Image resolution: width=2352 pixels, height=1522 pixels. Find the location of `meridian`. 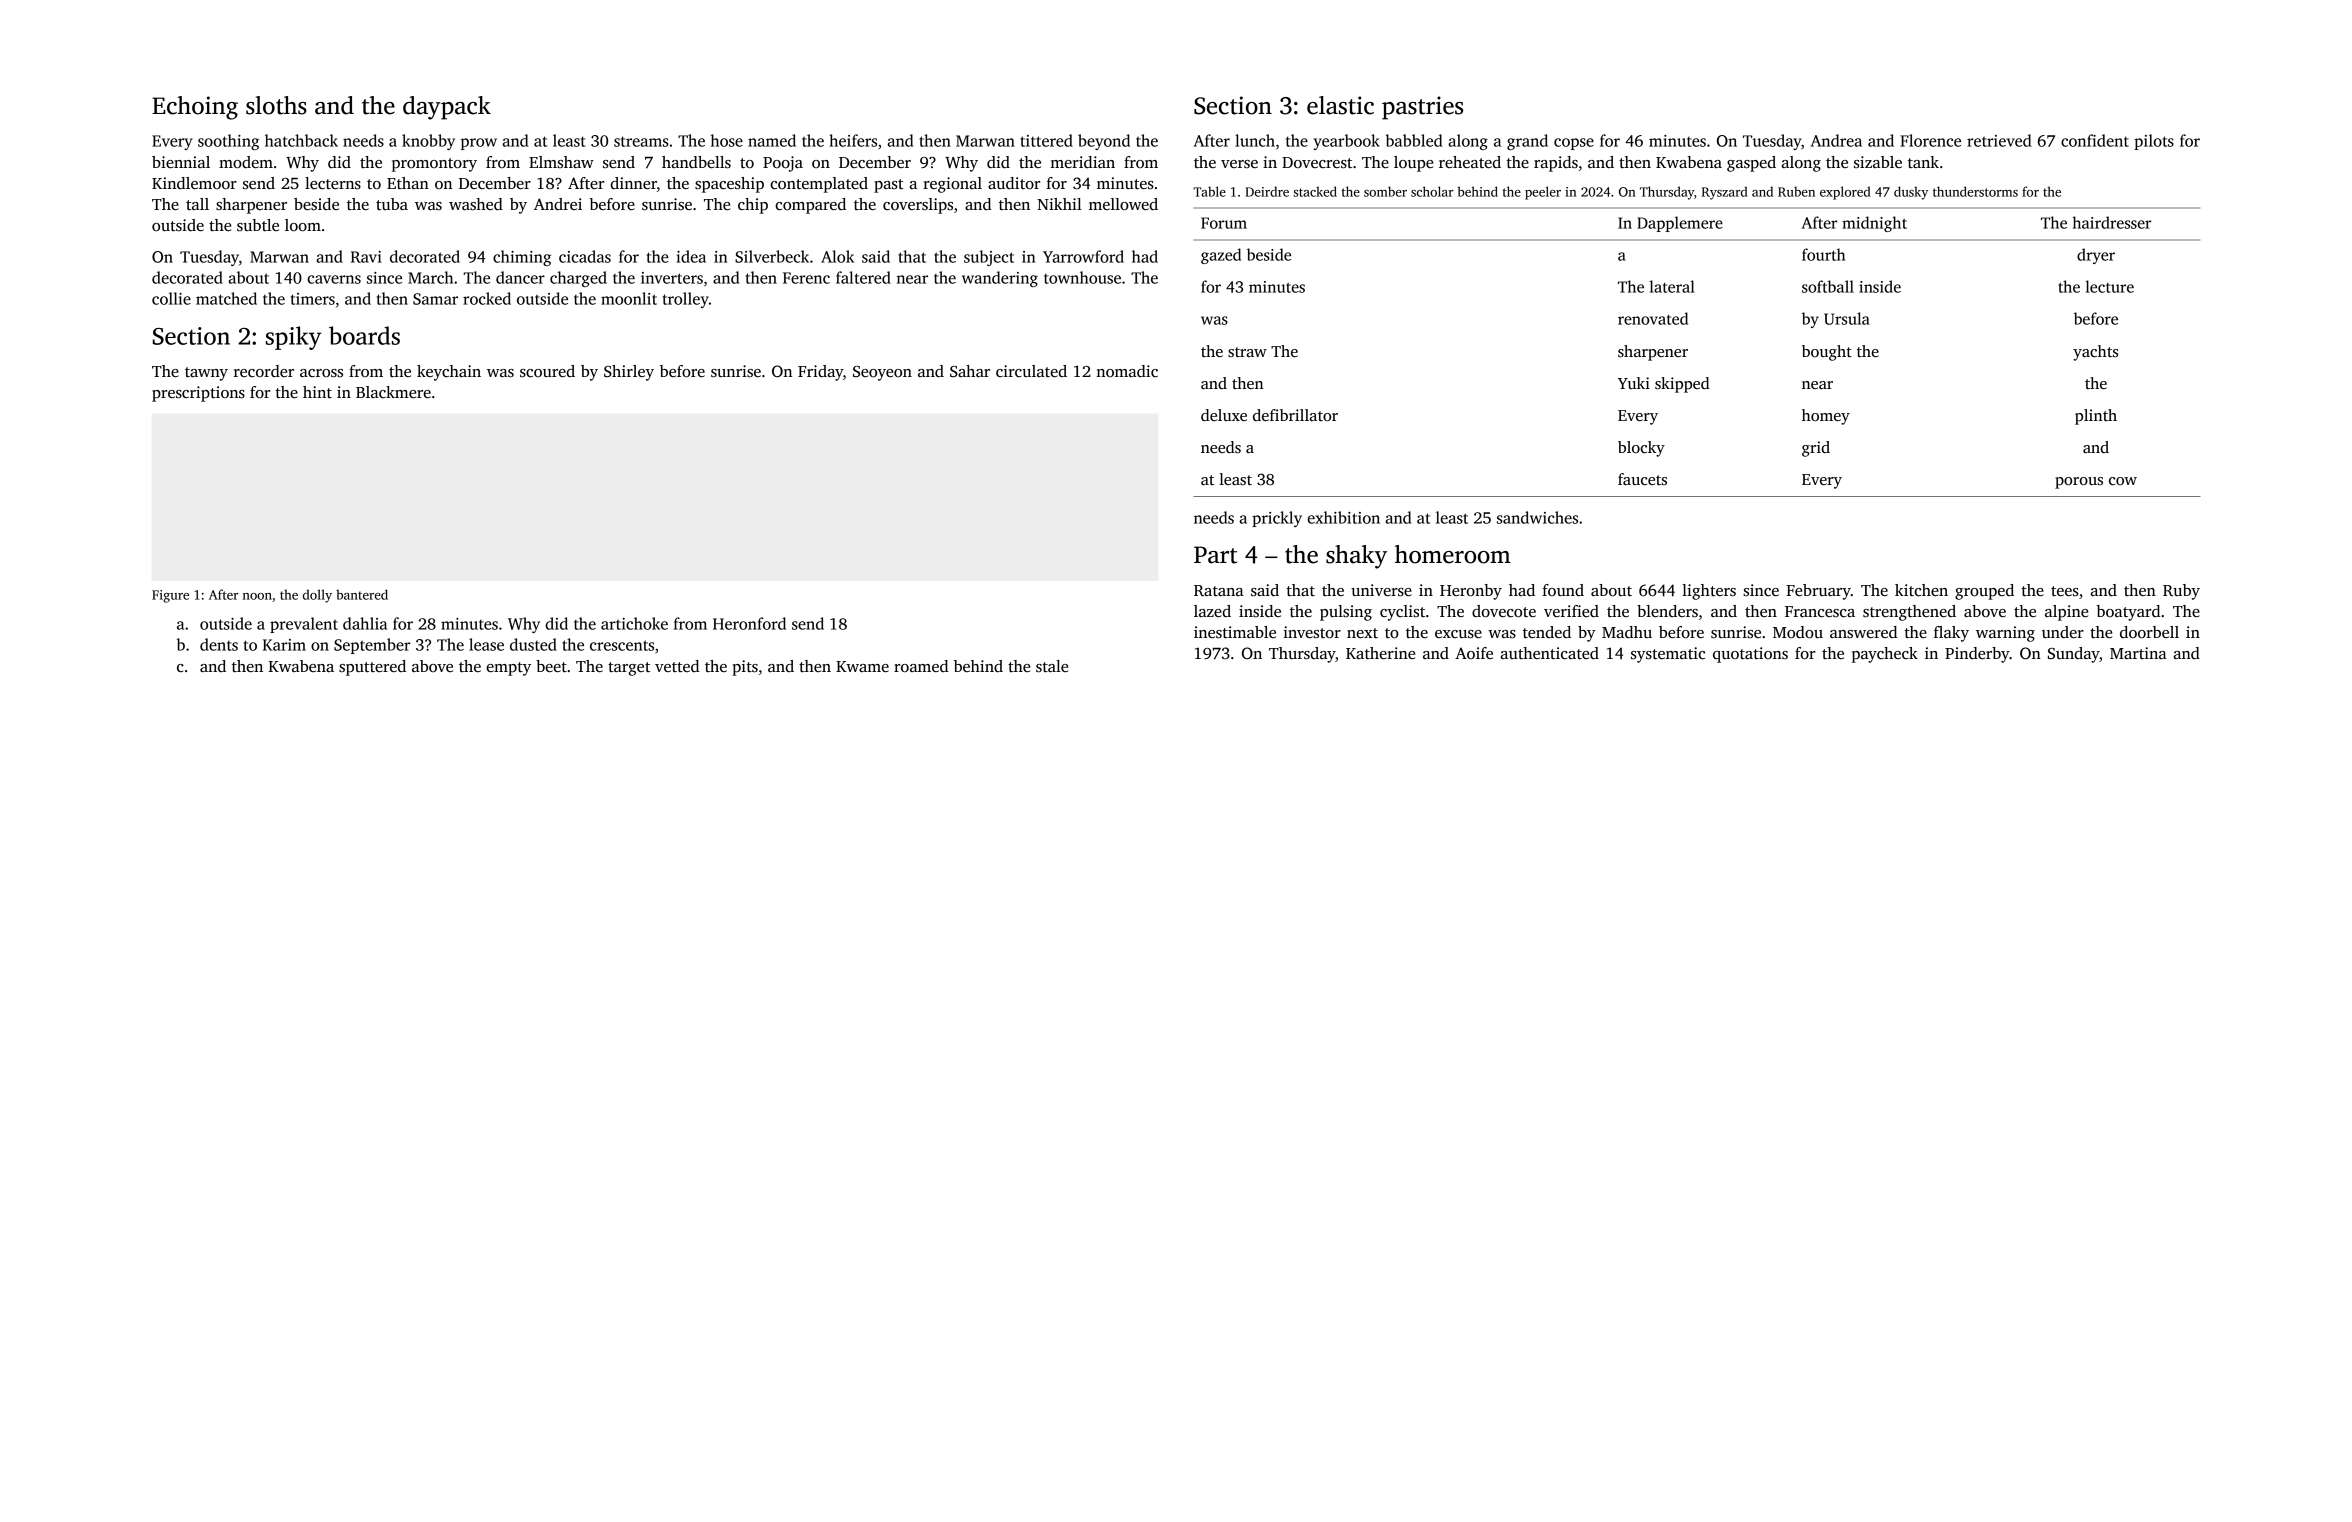

meridian is located at coordinates (1082, 162).
